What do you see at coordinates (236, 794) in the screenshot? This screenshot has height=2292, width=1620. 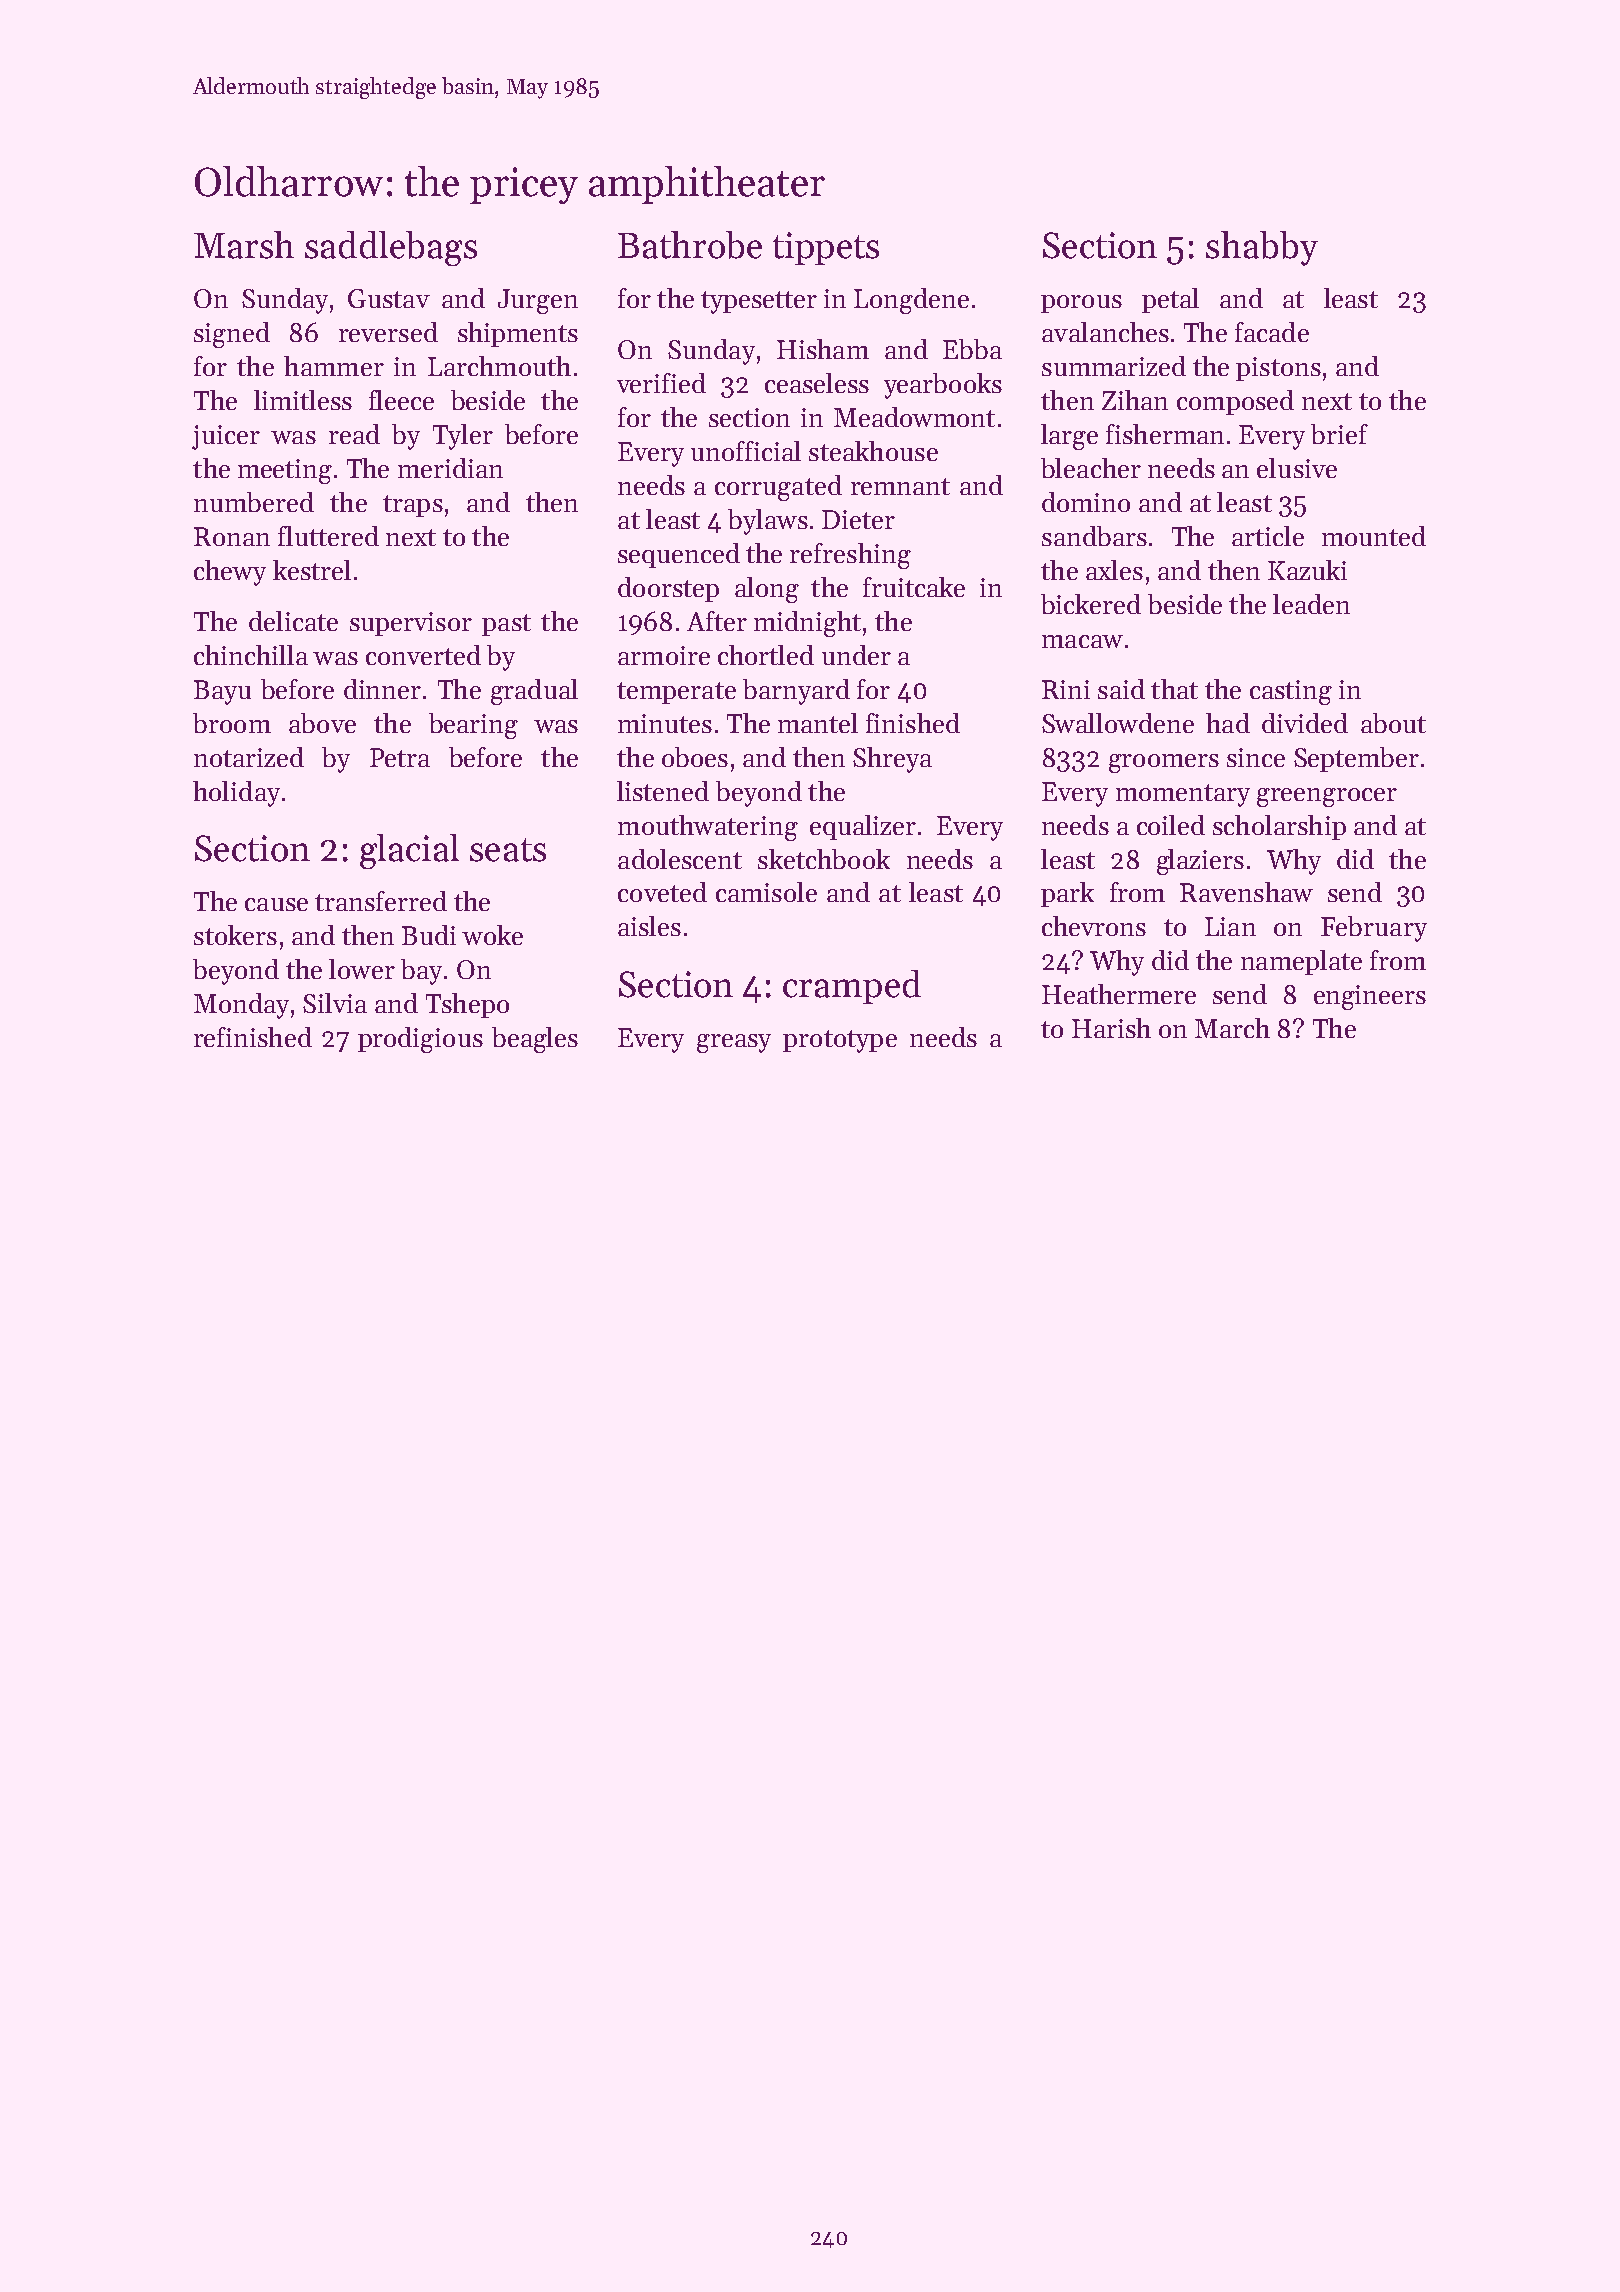 I see `holiday` at bounding box center [236, 794].
